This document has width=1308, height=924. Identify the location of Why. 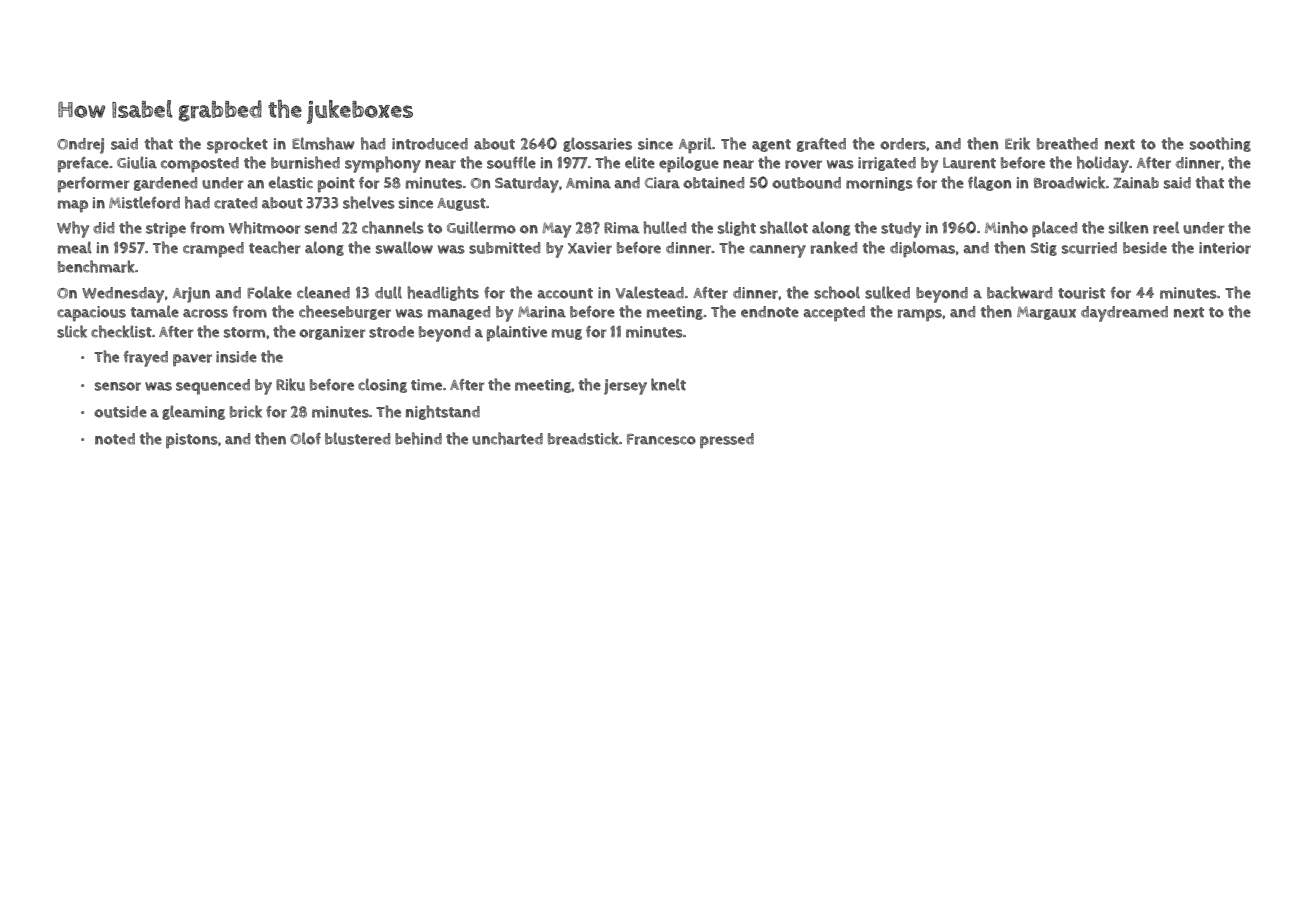
(73, 229).
